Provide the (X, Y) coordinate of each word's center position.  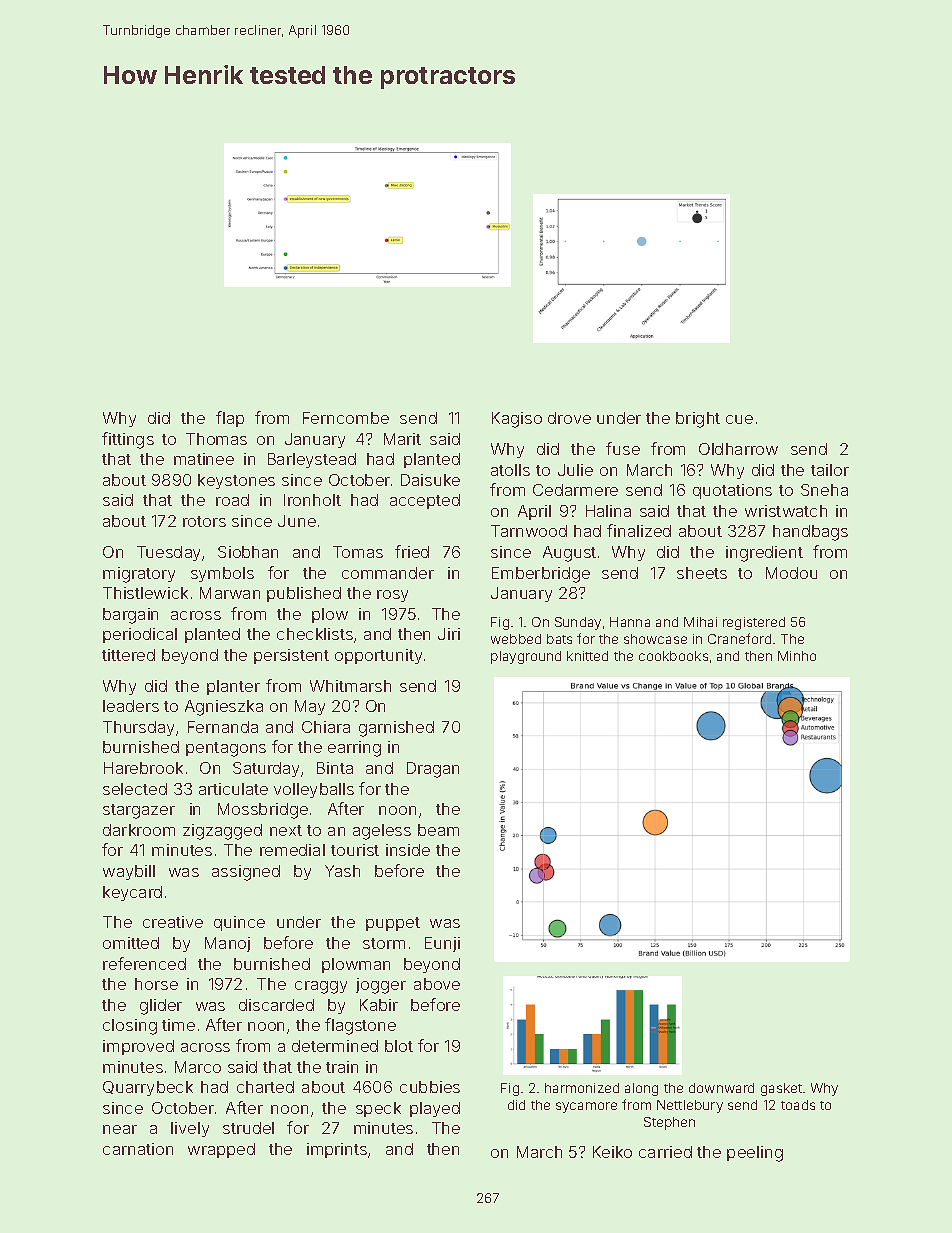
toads (798, 1105)
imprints (337, 1150)
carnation (138, 1149)
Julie (575, 470)
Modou (791, 573)
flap (230, 419)
